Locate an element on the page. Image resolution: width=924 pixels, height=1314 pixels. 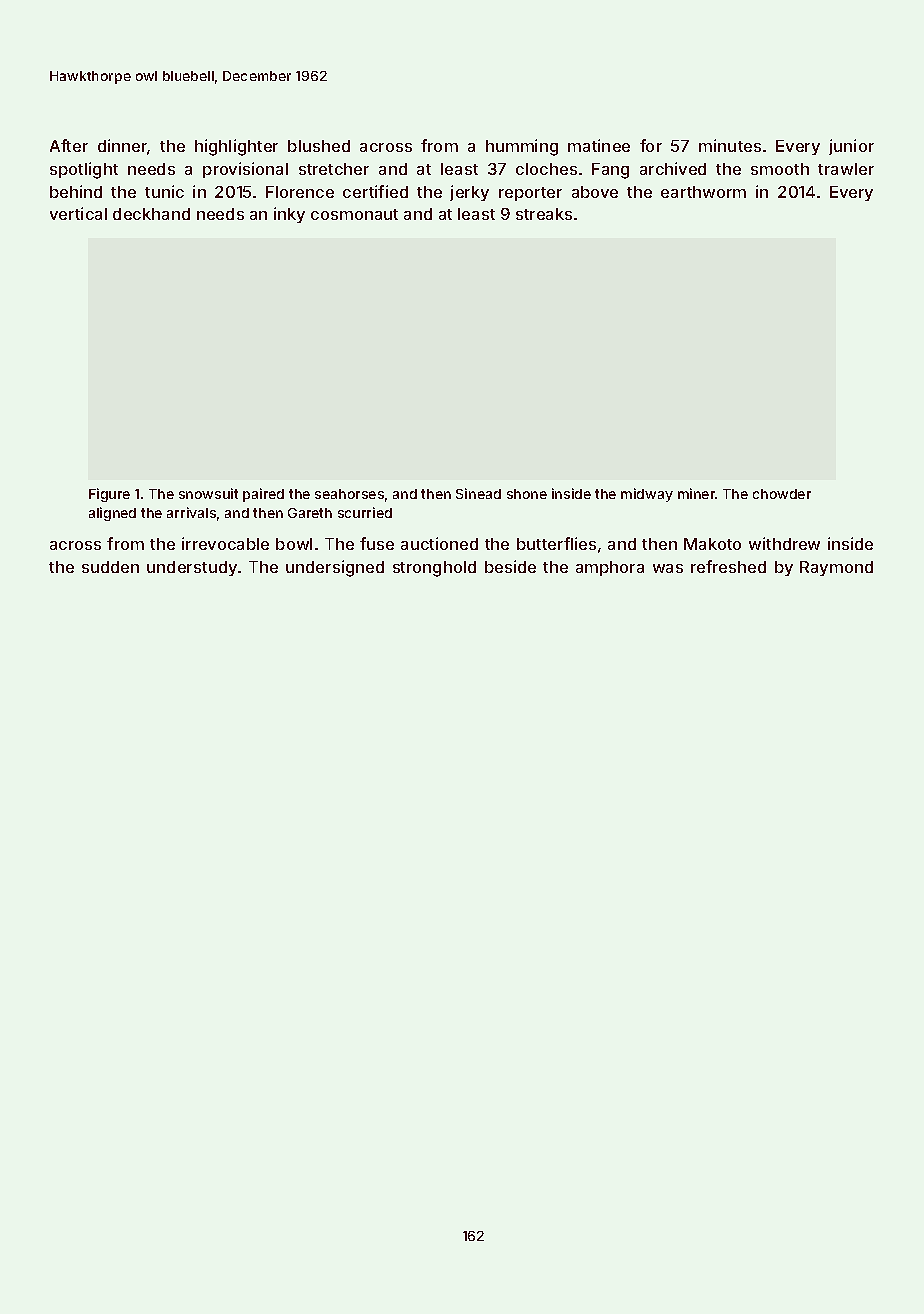
earthworm is located at coordinates (703, 192).
